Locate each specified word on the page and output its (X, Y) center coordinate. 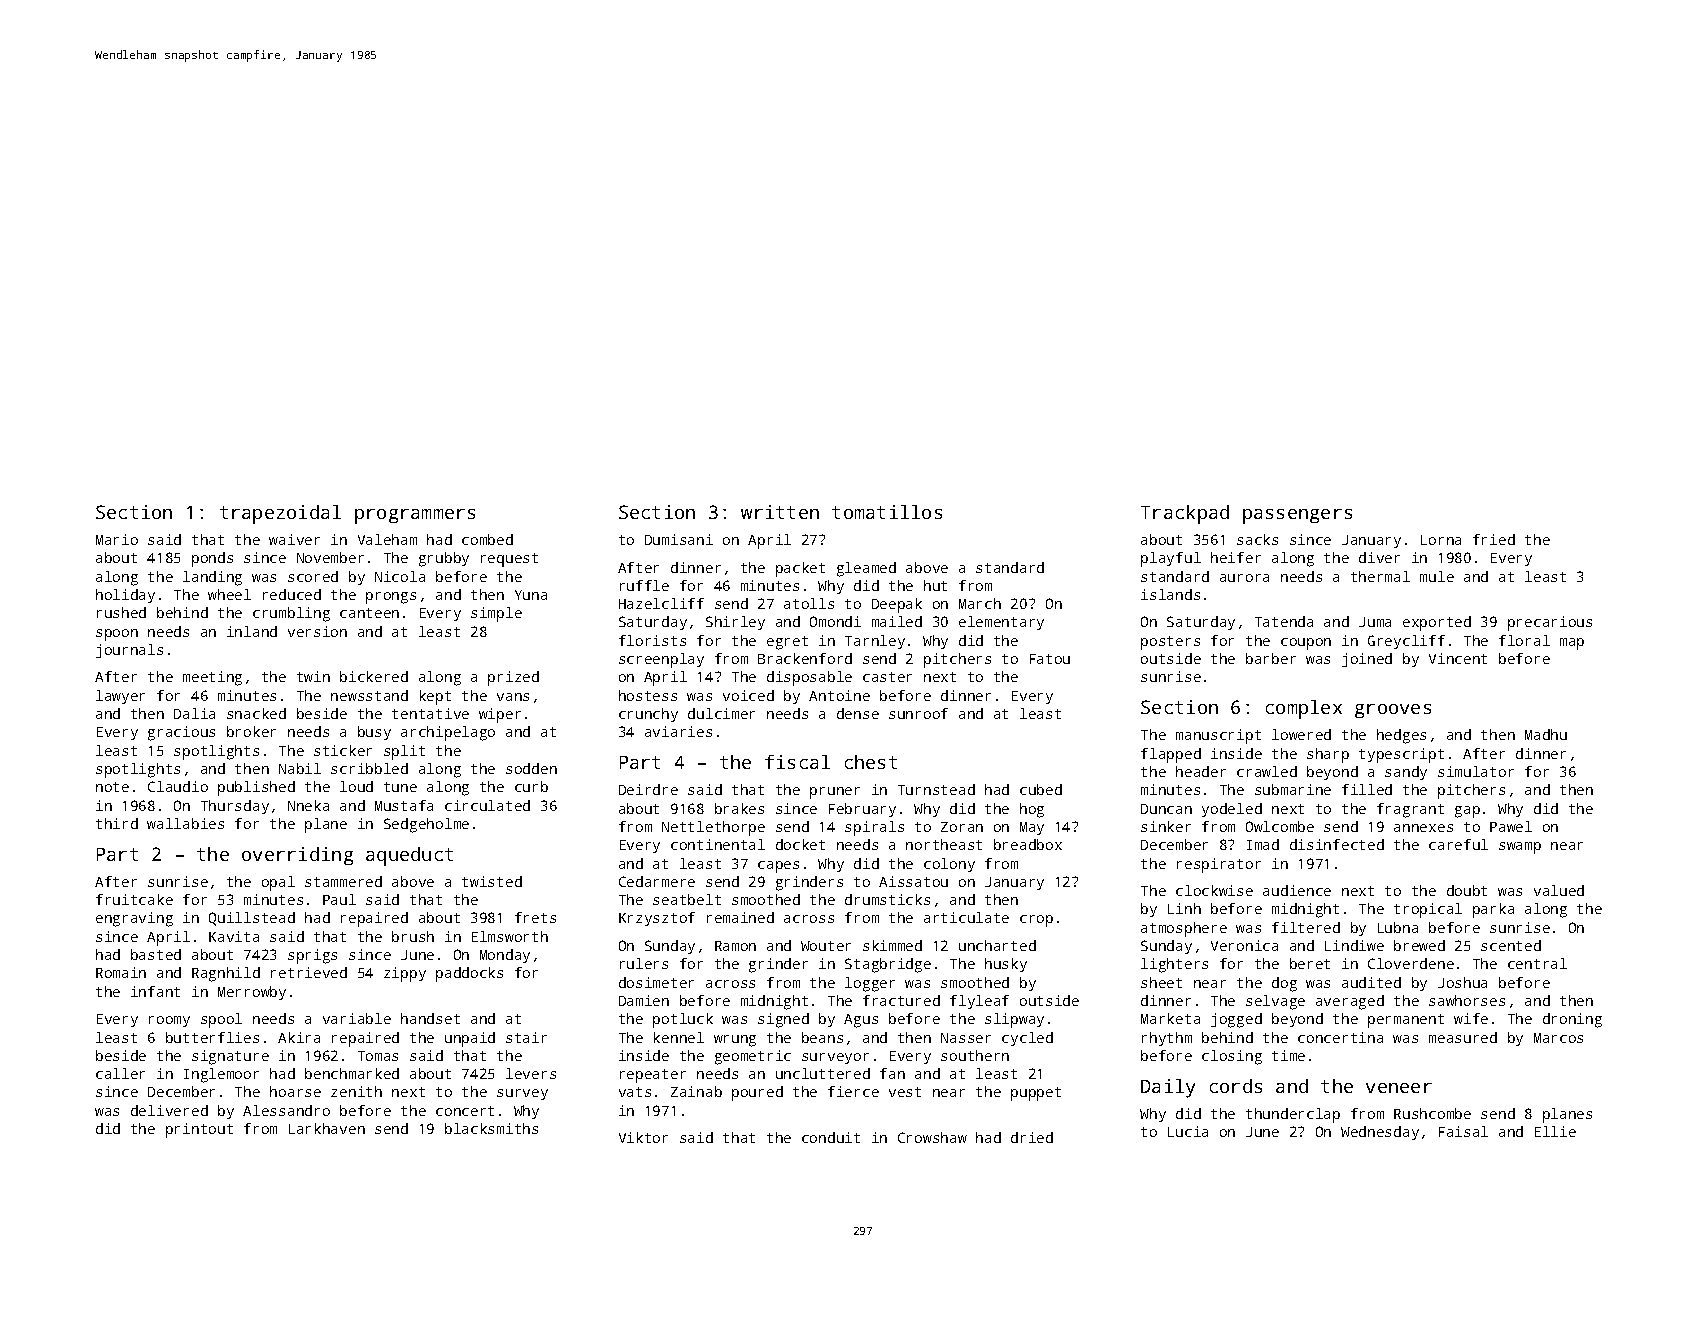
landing (212, 578)
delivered (169, 1110)
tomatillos (887, 512)
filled (1367, 789)
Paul (339, 899)
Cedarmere (657, 881)
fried (1494, 539)
